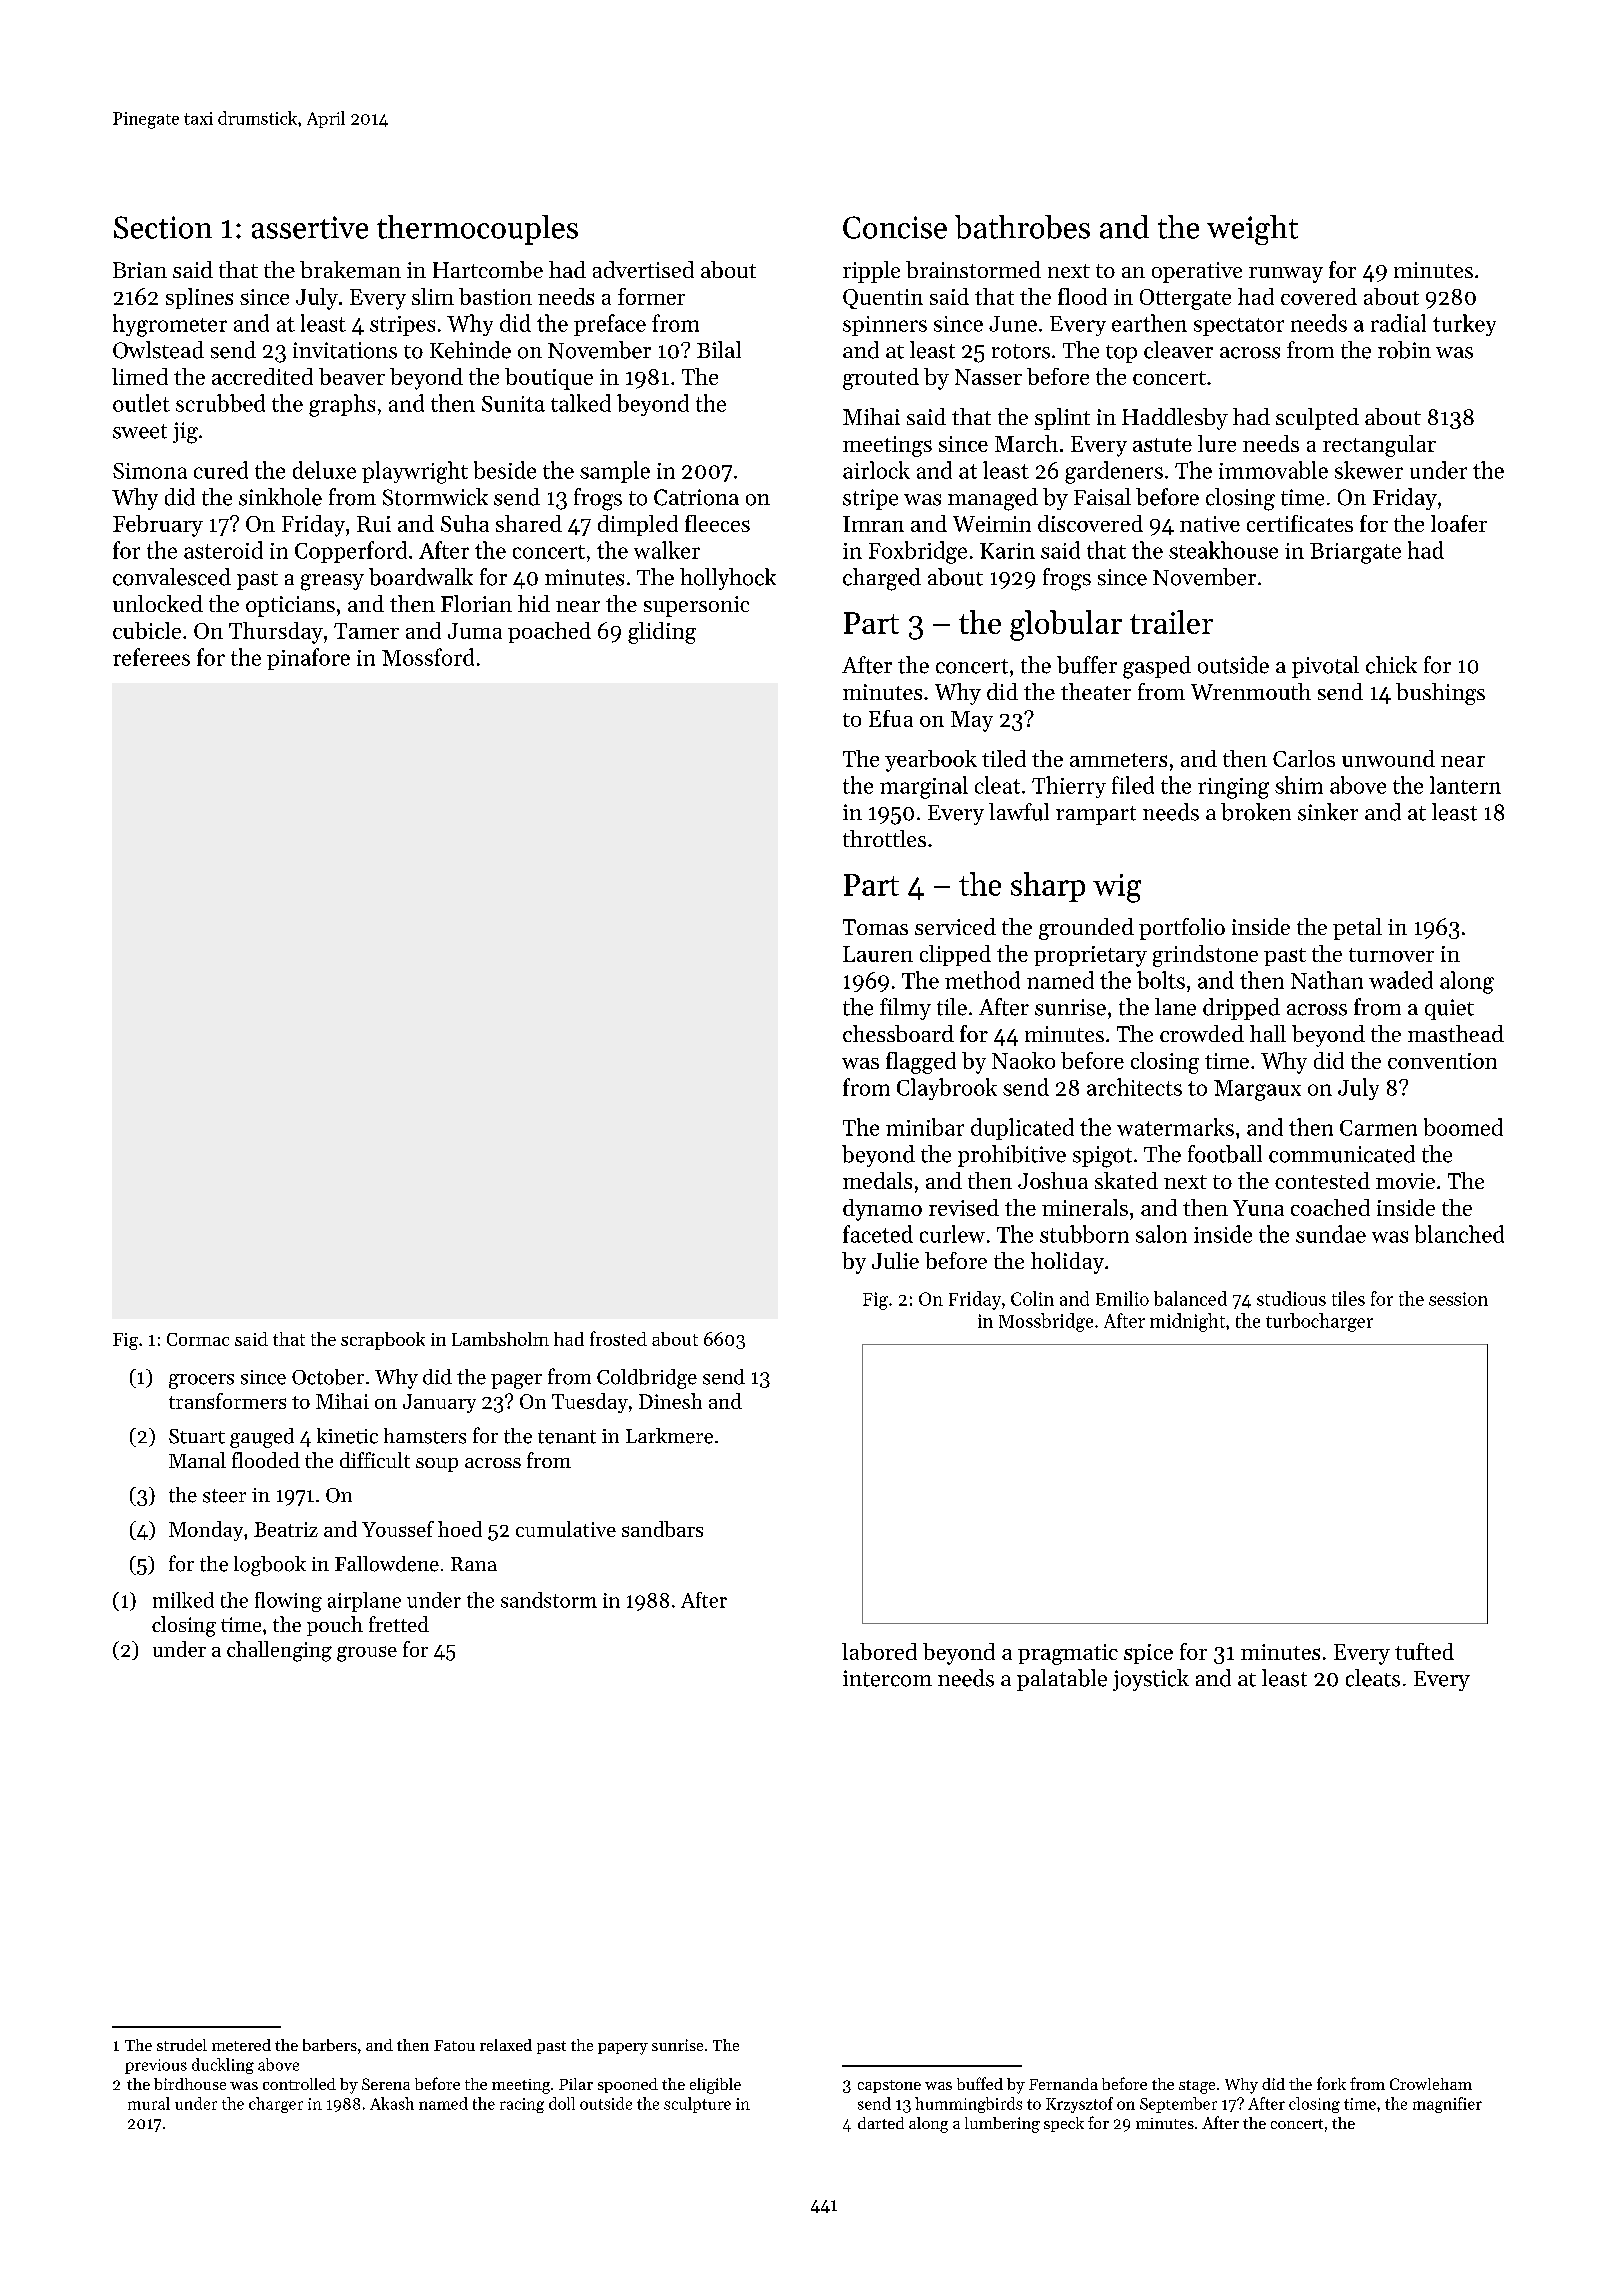  Describe the element at coordinates (1252, 230) in the screenshot. I see `weight` at that location.
